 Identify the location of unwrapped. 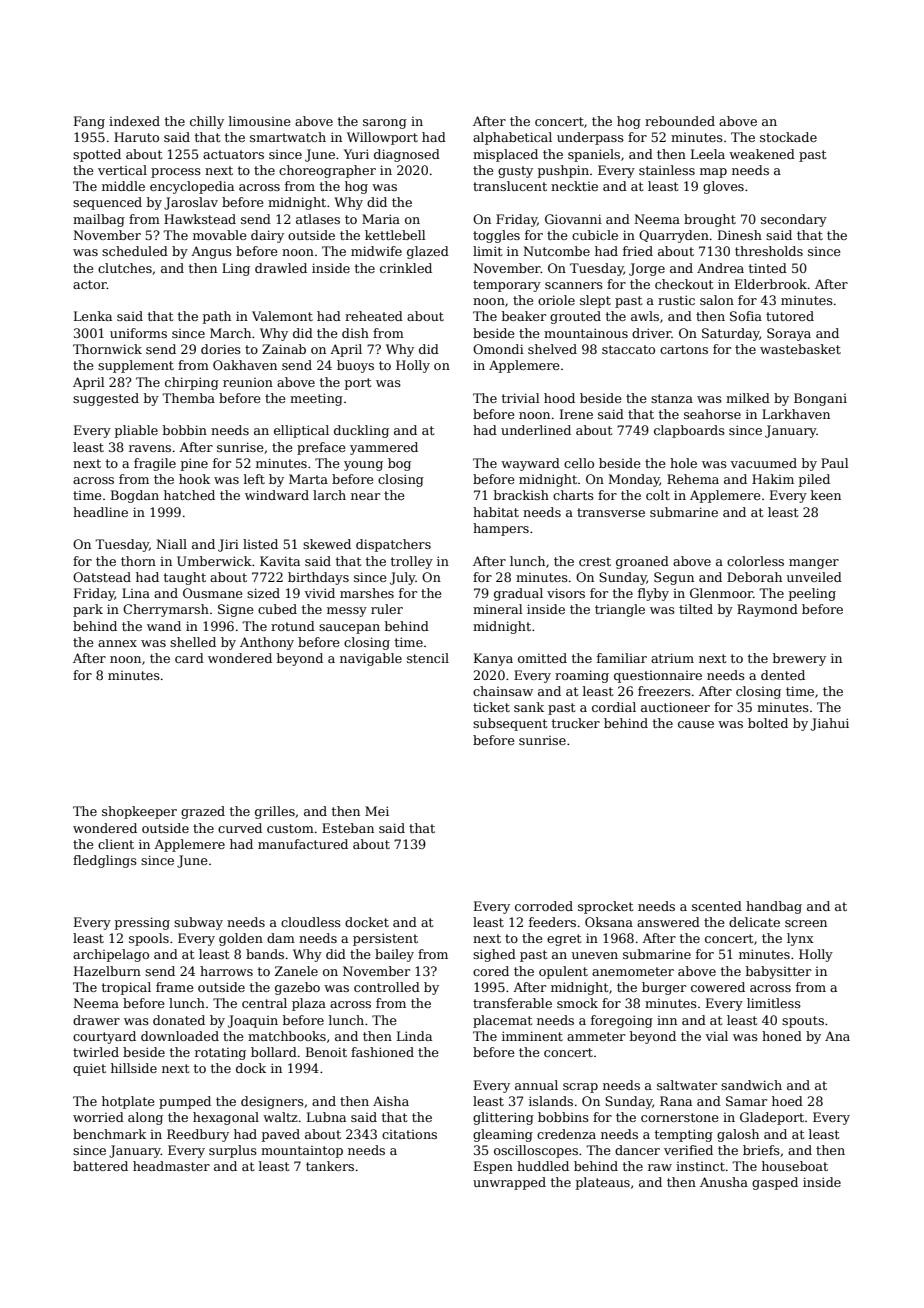
(509, 1183).
